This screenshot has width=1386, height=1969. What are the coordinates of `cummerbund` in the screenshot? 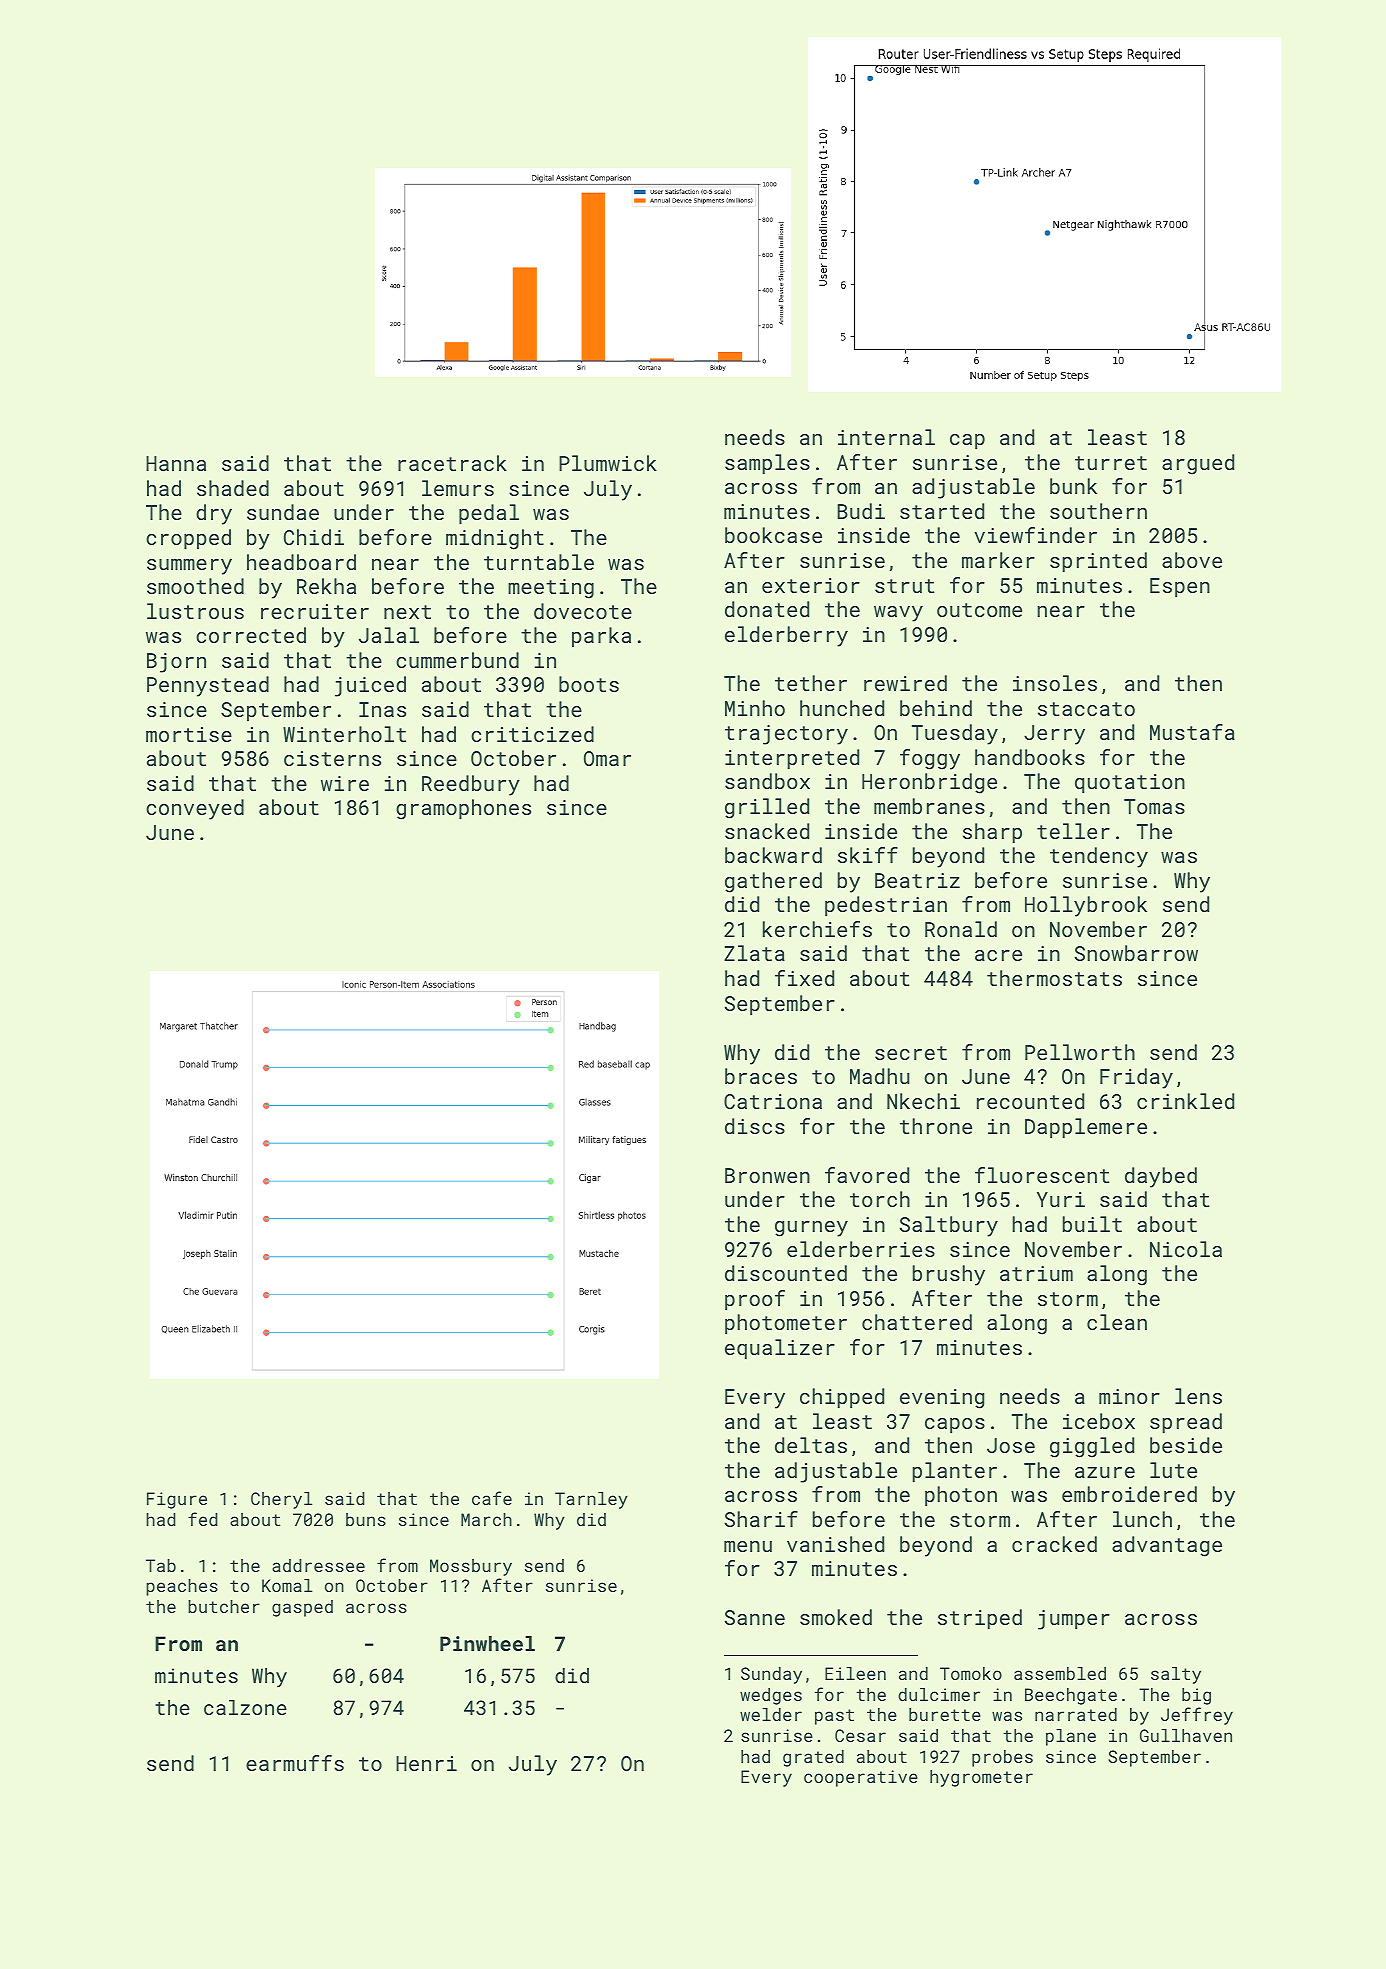 It's located at (457, 660).
